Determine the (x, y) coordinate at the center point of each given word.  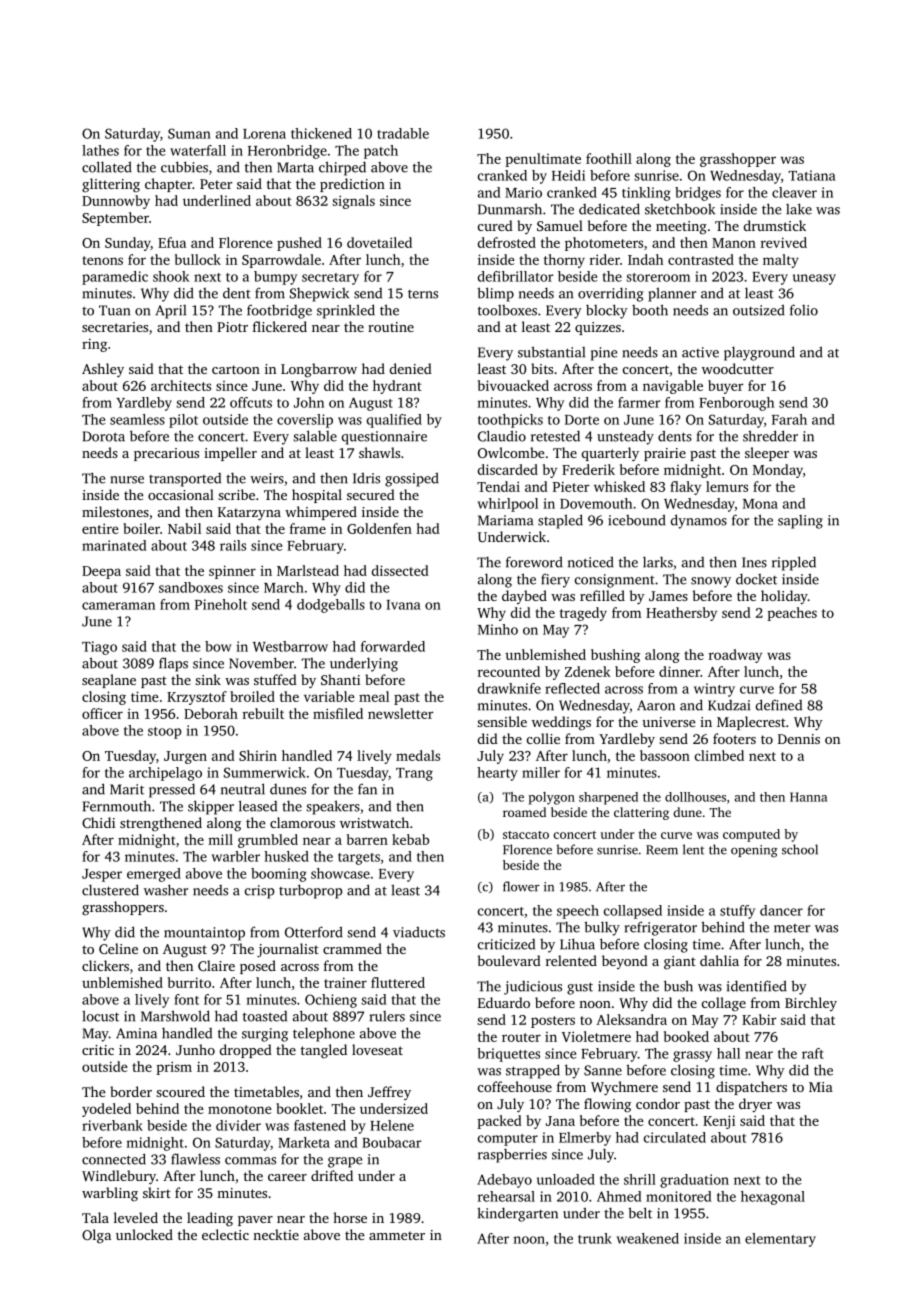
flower (521, 886)
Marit (127, 789)
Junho (195, 1049)
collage (724, 1004)
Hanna (809, 797)
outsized (759, 310)
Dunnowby (116, 202)
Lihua (577, 944)
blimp (495, 294)
